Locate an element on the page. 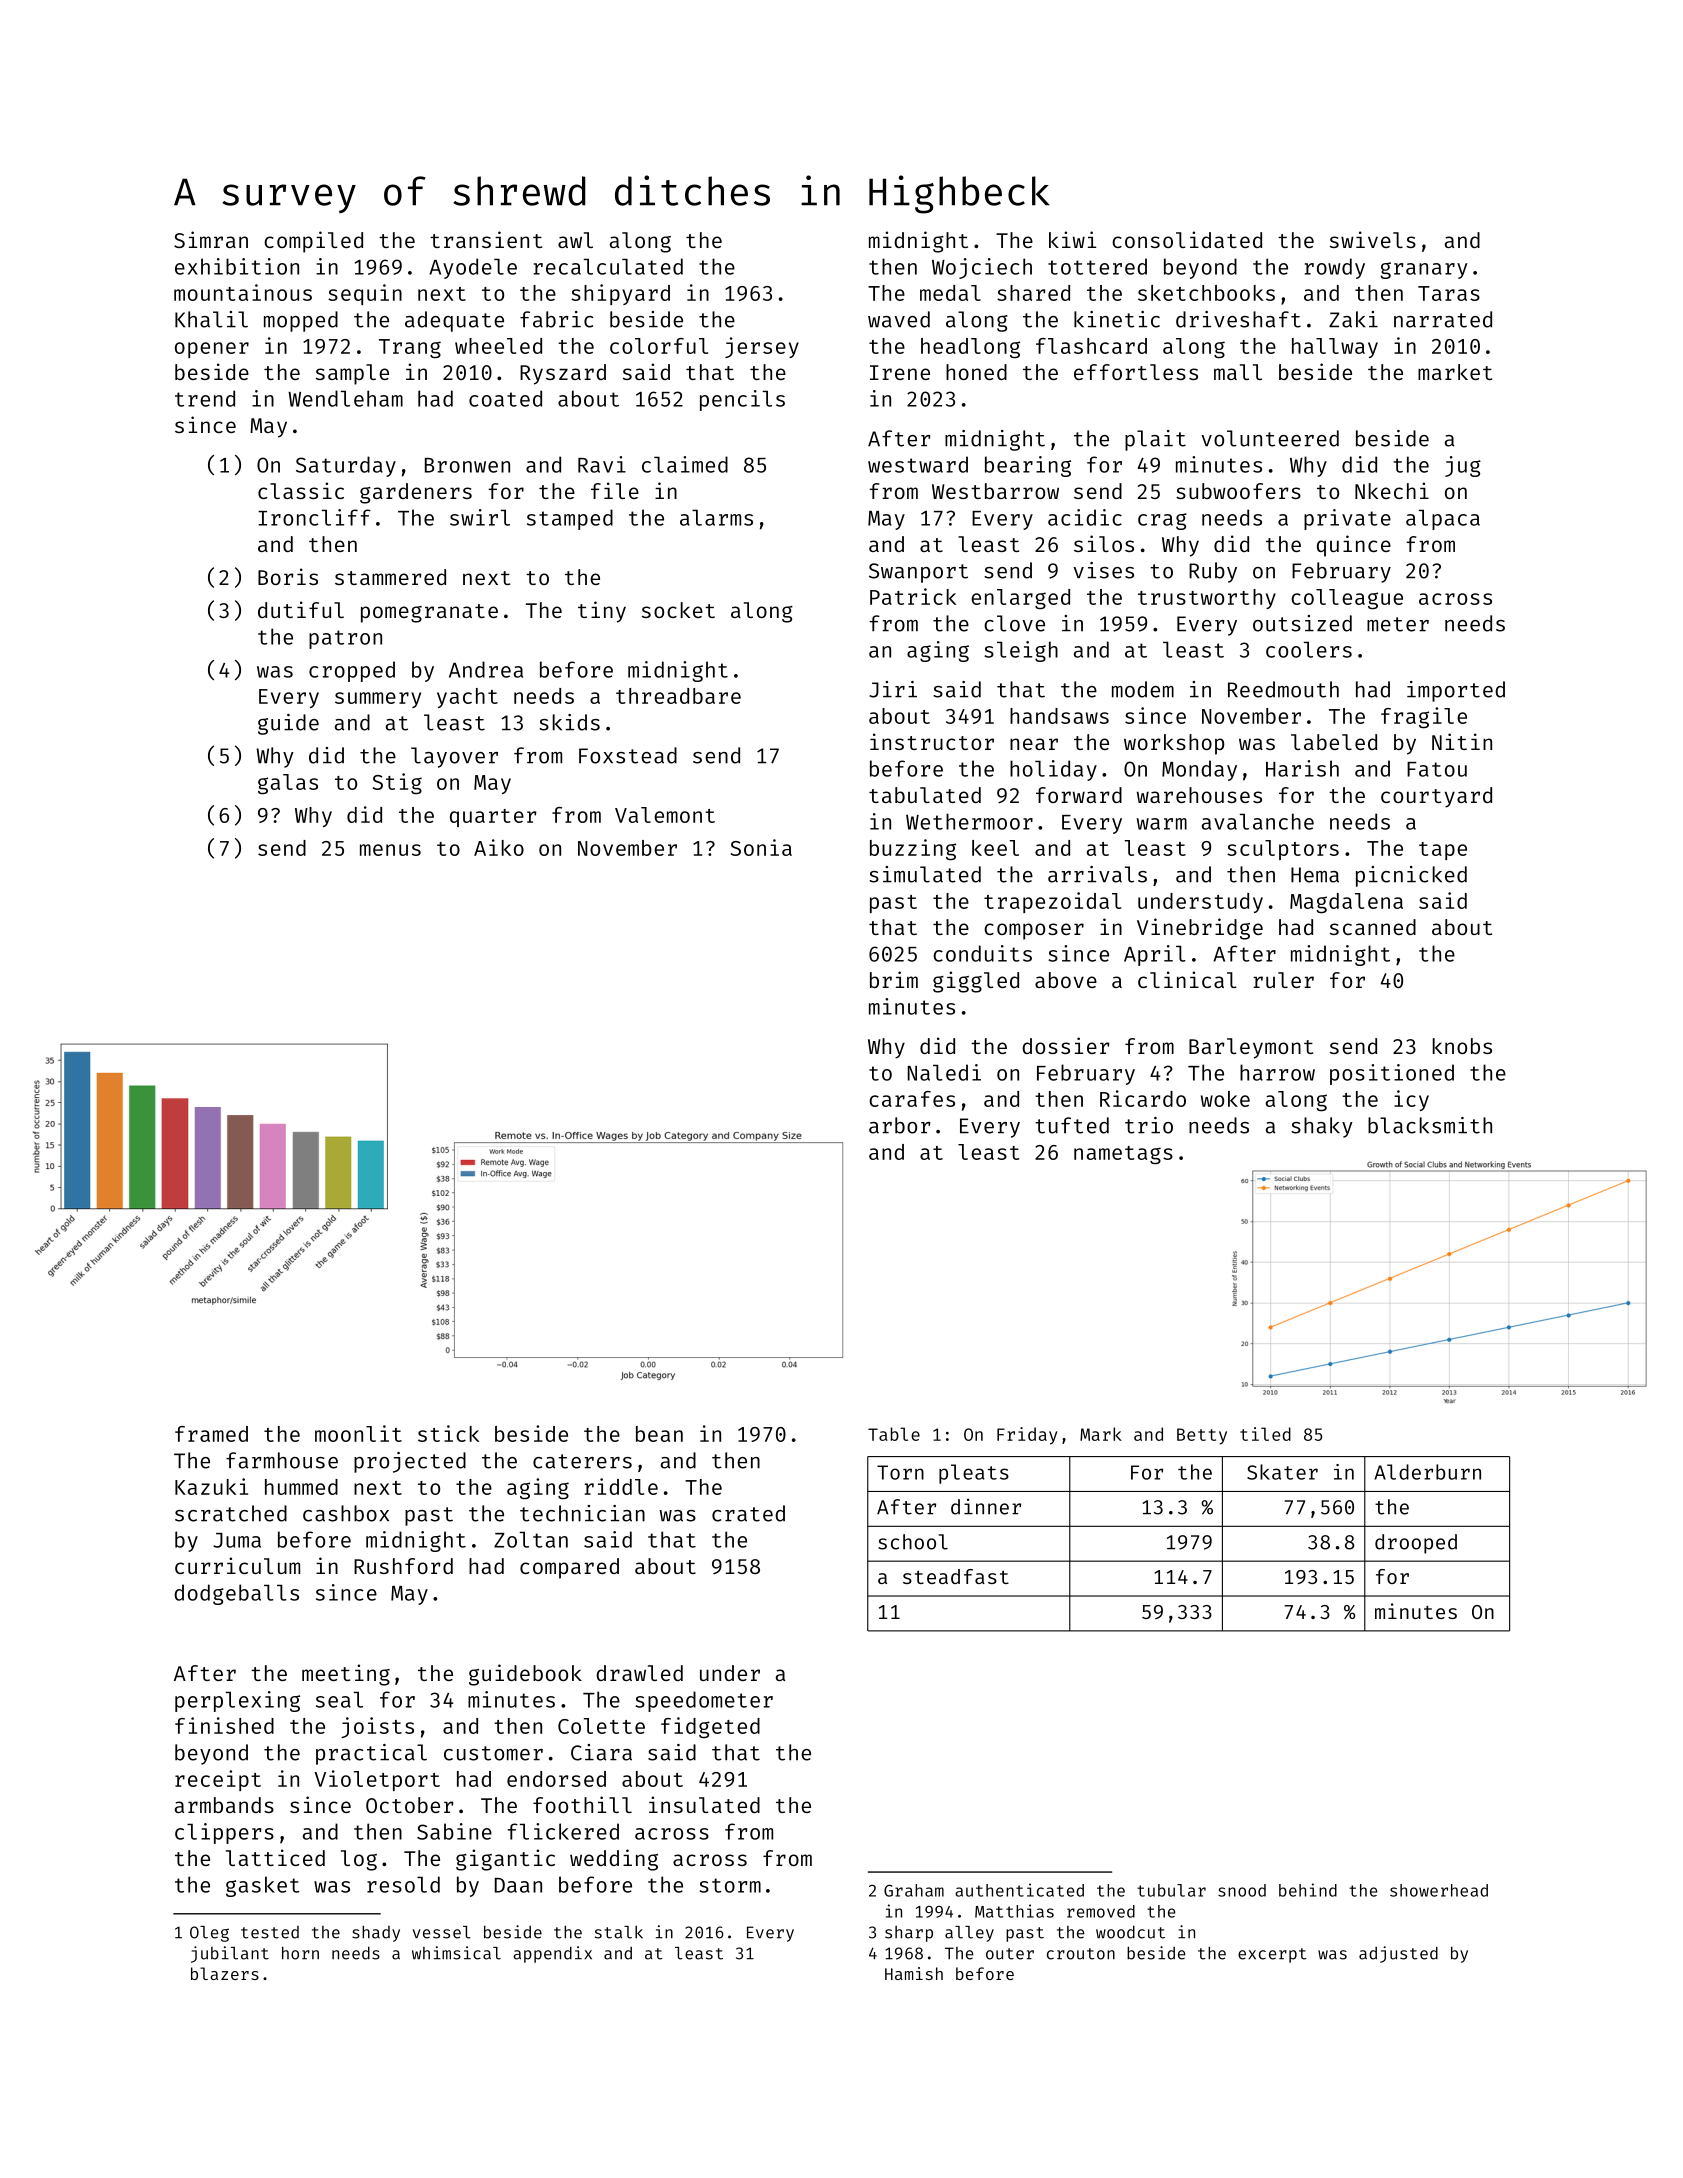 This image has height=2178, width=1683. threadbare is located at coordinates (678, 696).
